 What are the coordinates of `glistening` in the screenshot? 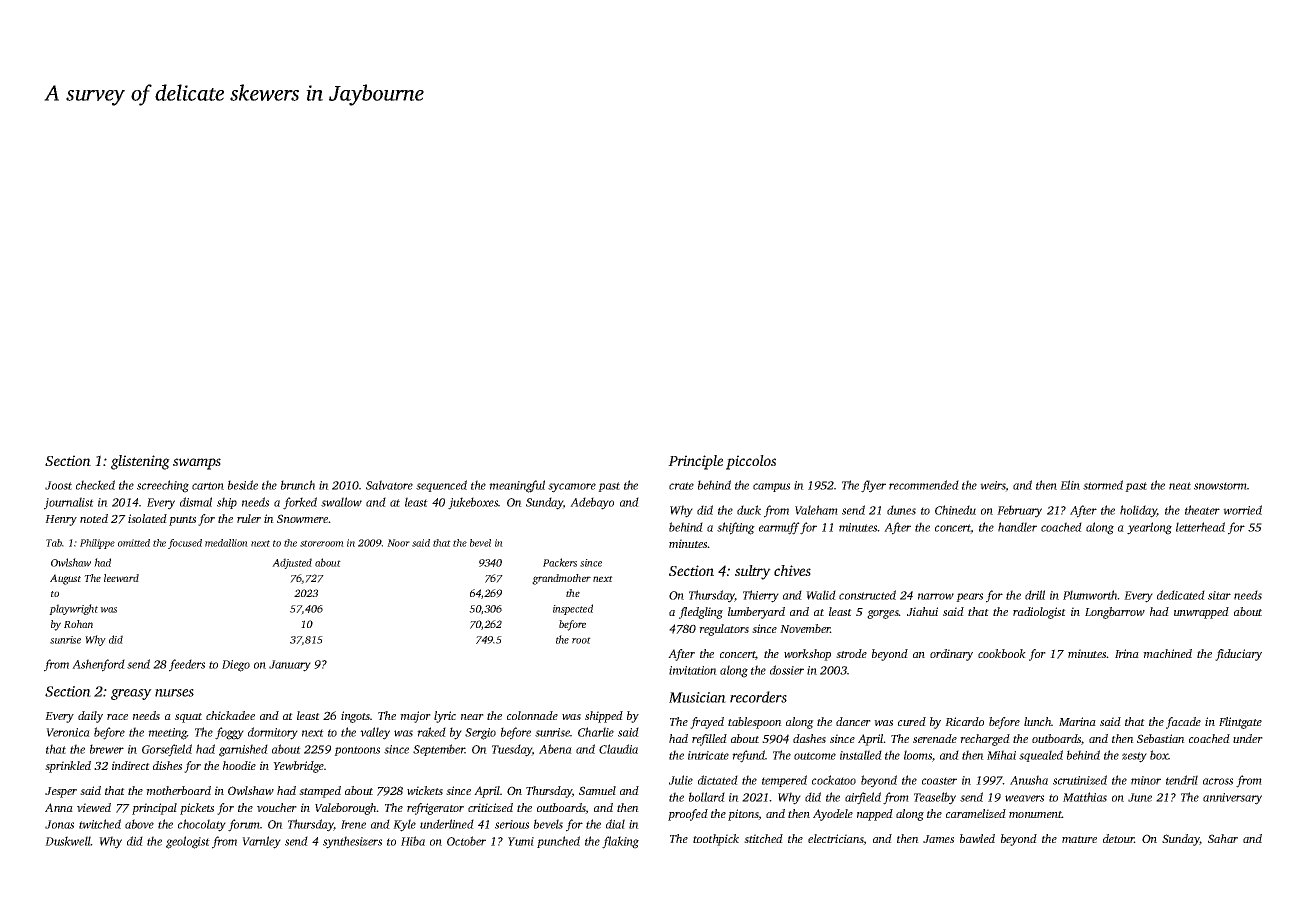 It's located at (140, 462).
